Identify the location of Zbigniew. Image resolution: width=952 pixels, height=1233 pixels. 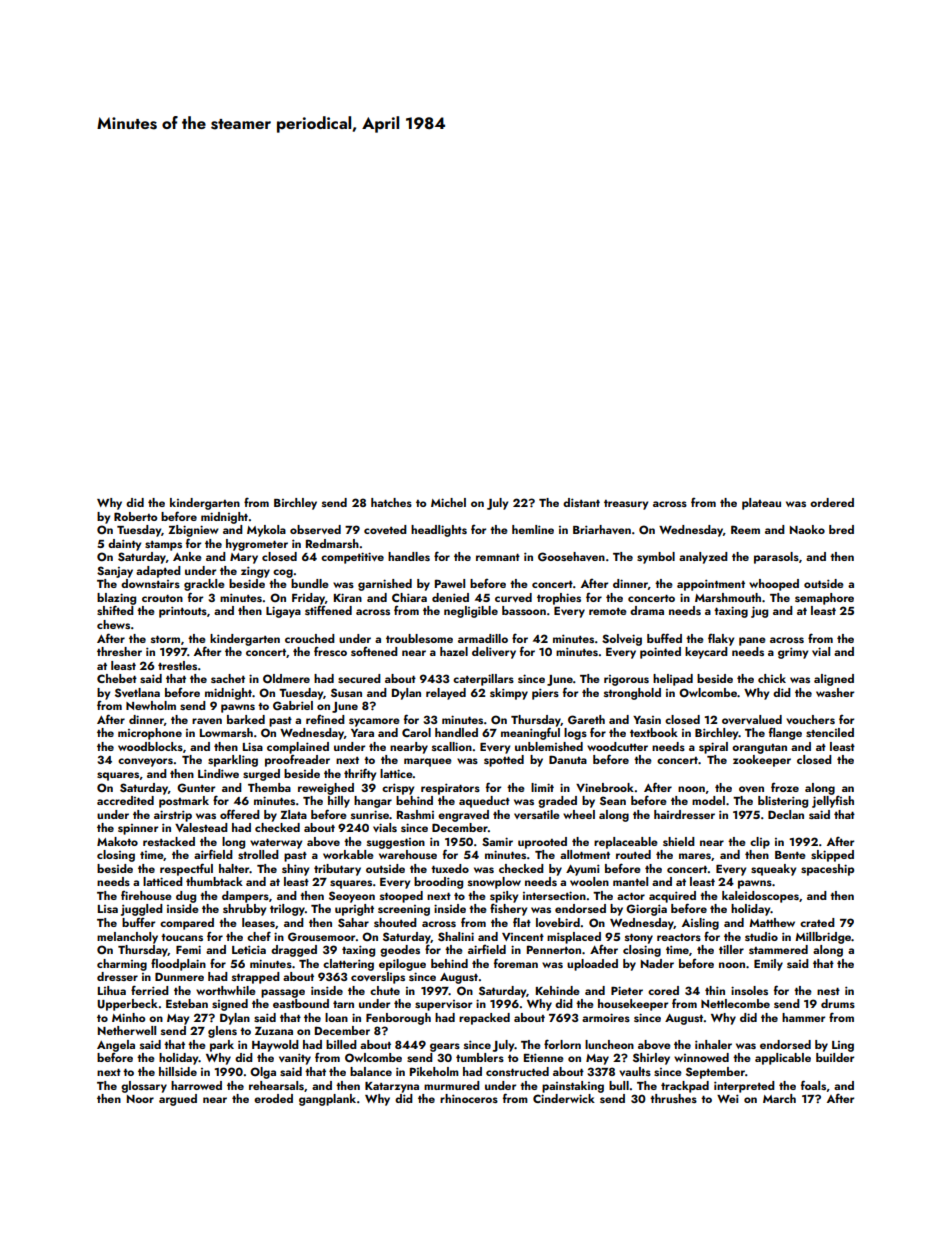
(193, 531).
